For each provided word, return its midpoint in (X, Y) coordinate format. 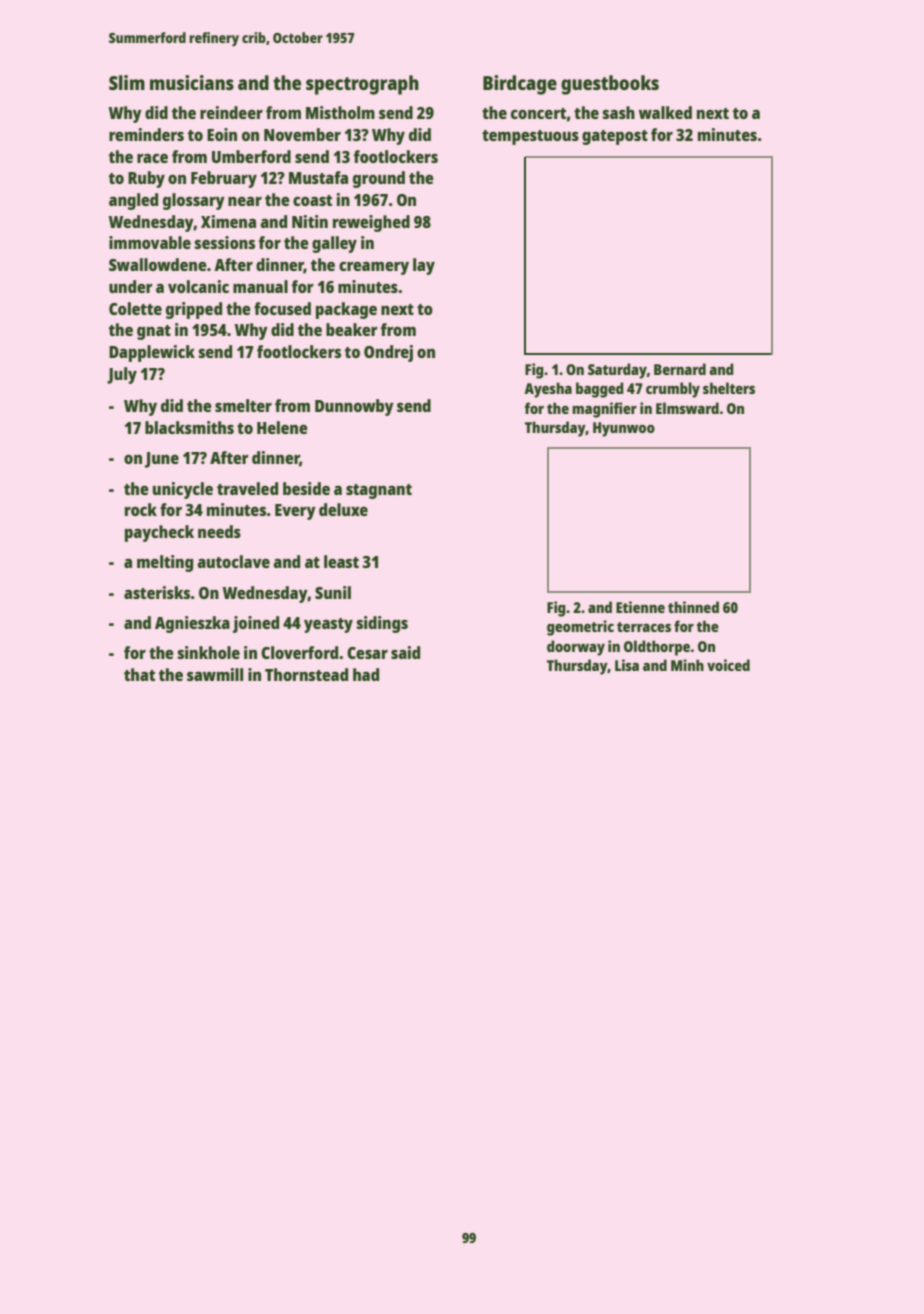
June (162, 460)
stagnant (379, 491)
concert (538, 113)
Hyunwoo (624, 429)
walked (665, 112)
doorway (576, 648)
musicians (192, 82)
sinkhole (208, 652)
